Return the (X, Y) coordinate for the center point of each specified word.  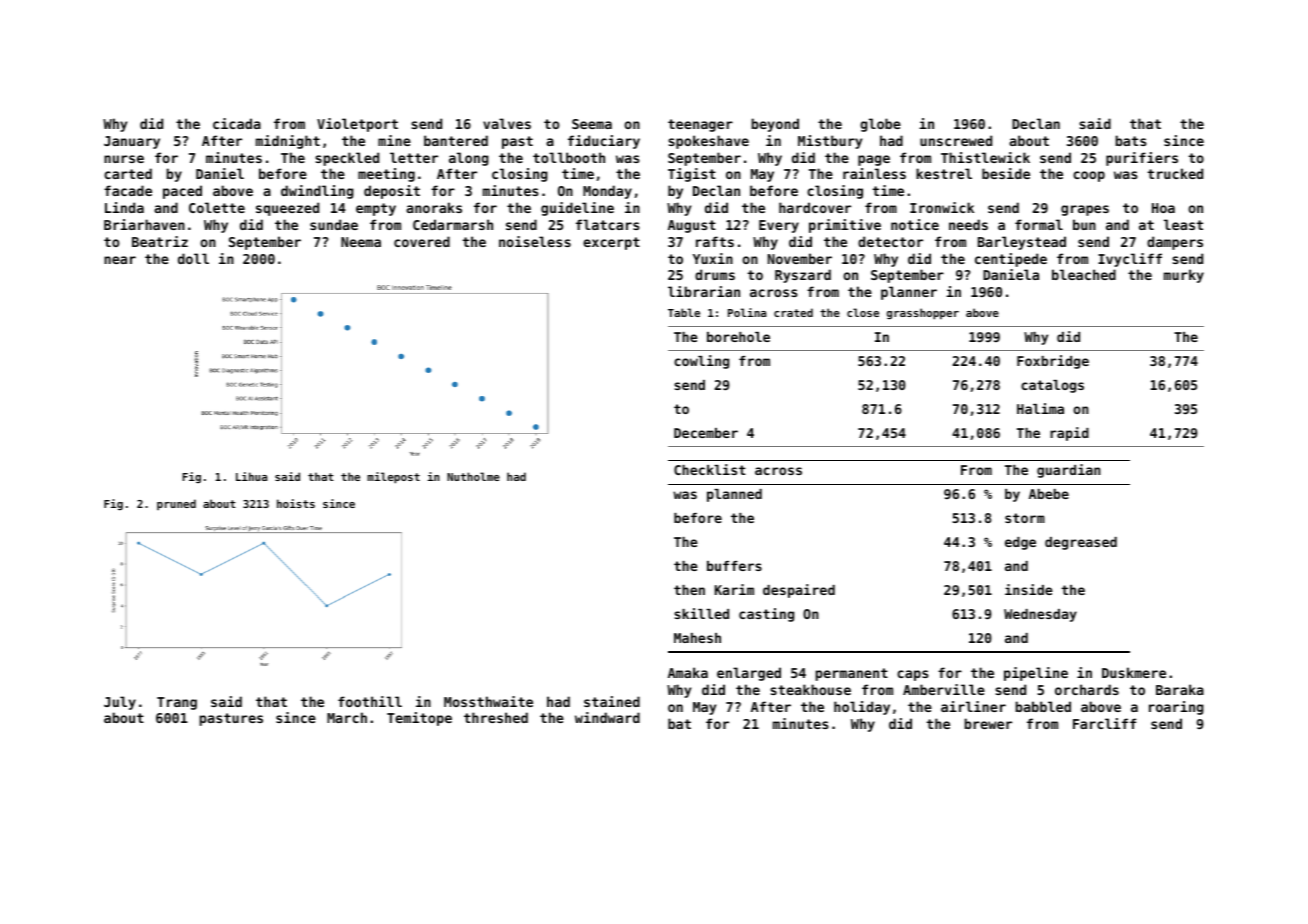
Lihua (251, 476)
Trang (177, 703)
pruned (176, 504)
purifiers (1142, 159)
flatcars (608, 224)
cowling (701, 362)
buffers (734, 566)
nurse (124, 159)
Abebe (1049, 494)
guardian (1069, 471)
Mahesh (697, 638)
